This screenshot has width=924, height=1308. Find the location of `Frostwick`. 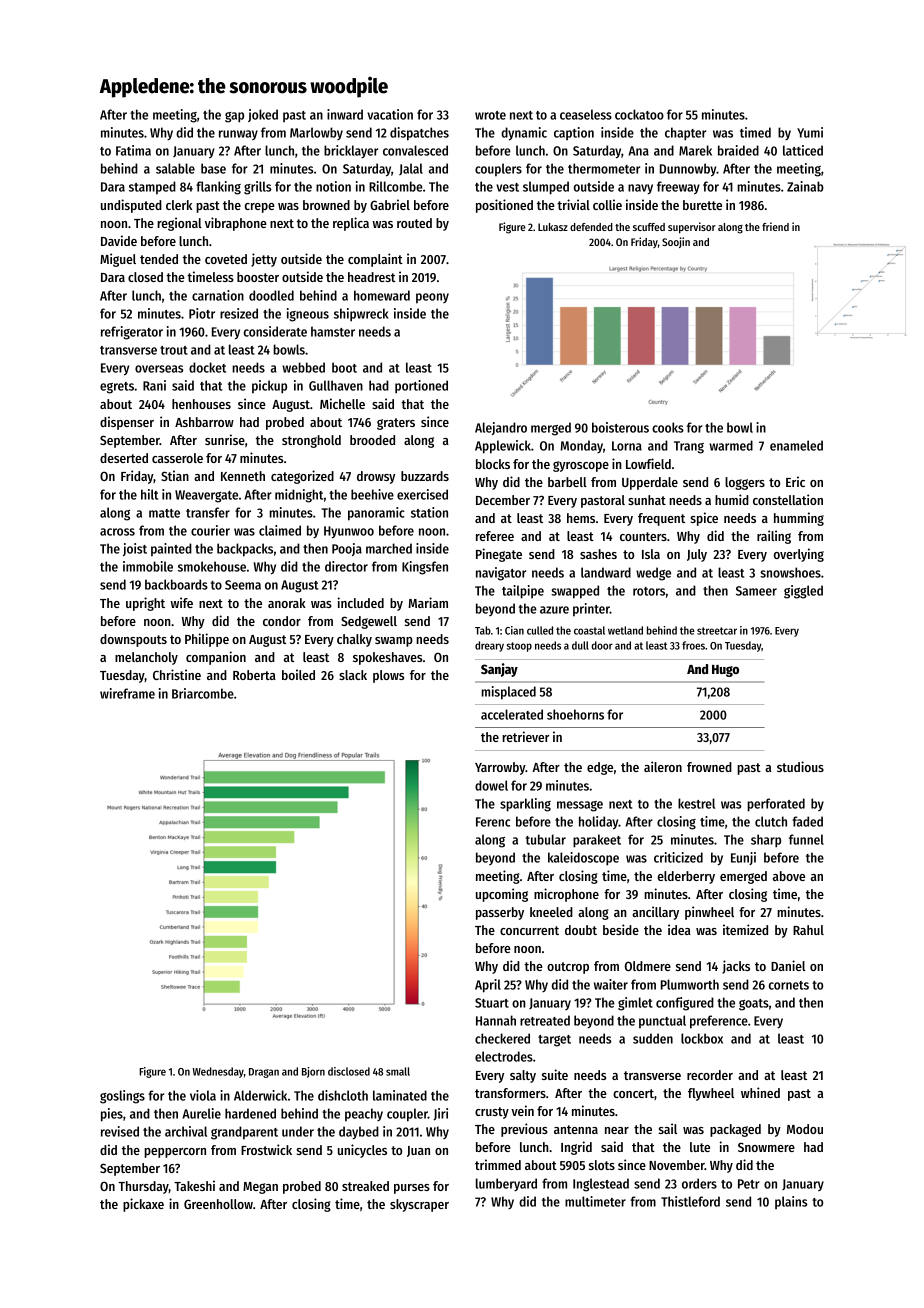

Frostwick is located at coordinates (266, 1149).
